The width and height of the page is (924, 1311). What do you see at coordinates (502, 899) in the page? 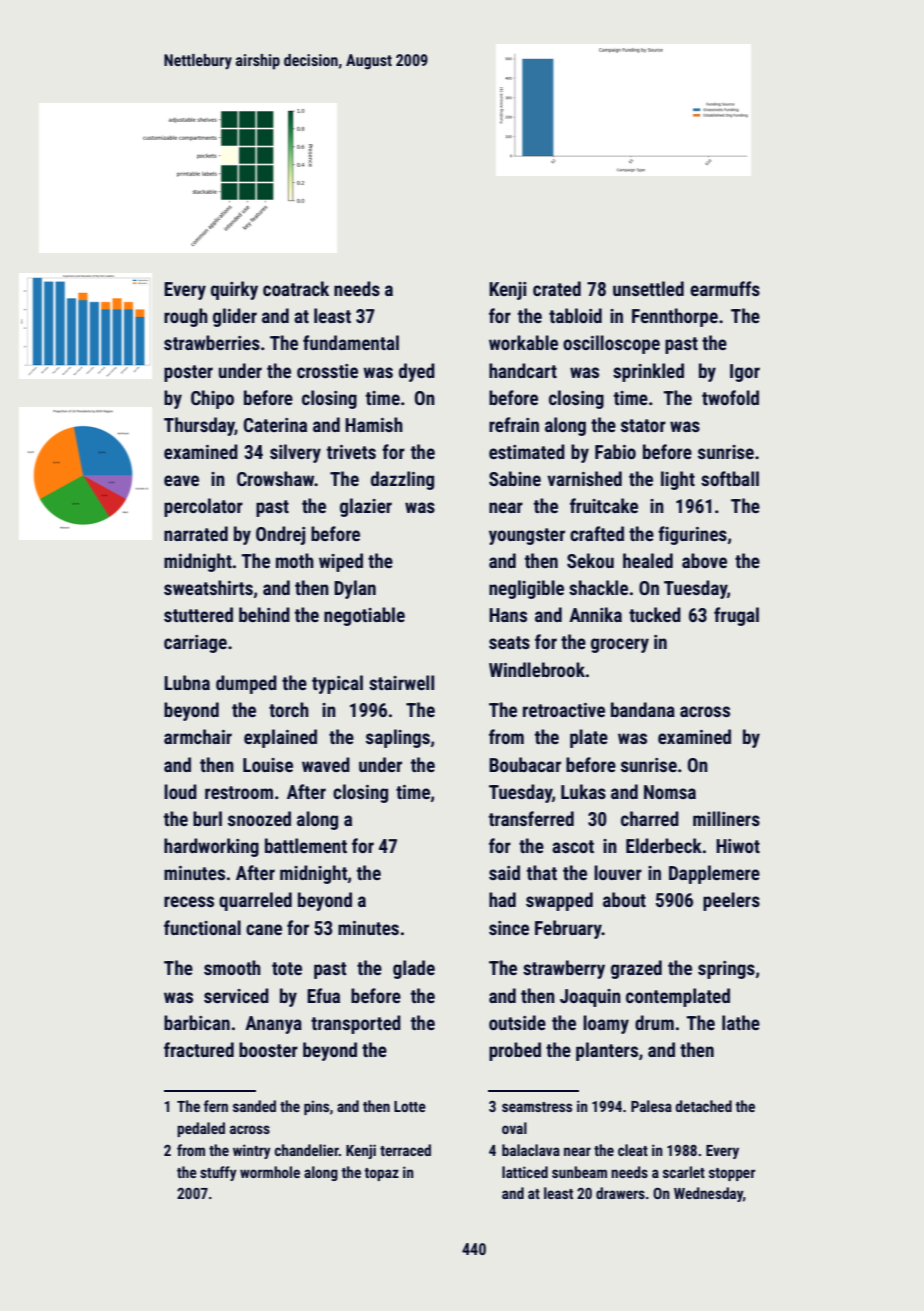
I see `had` at bounding box center [502, 899].
